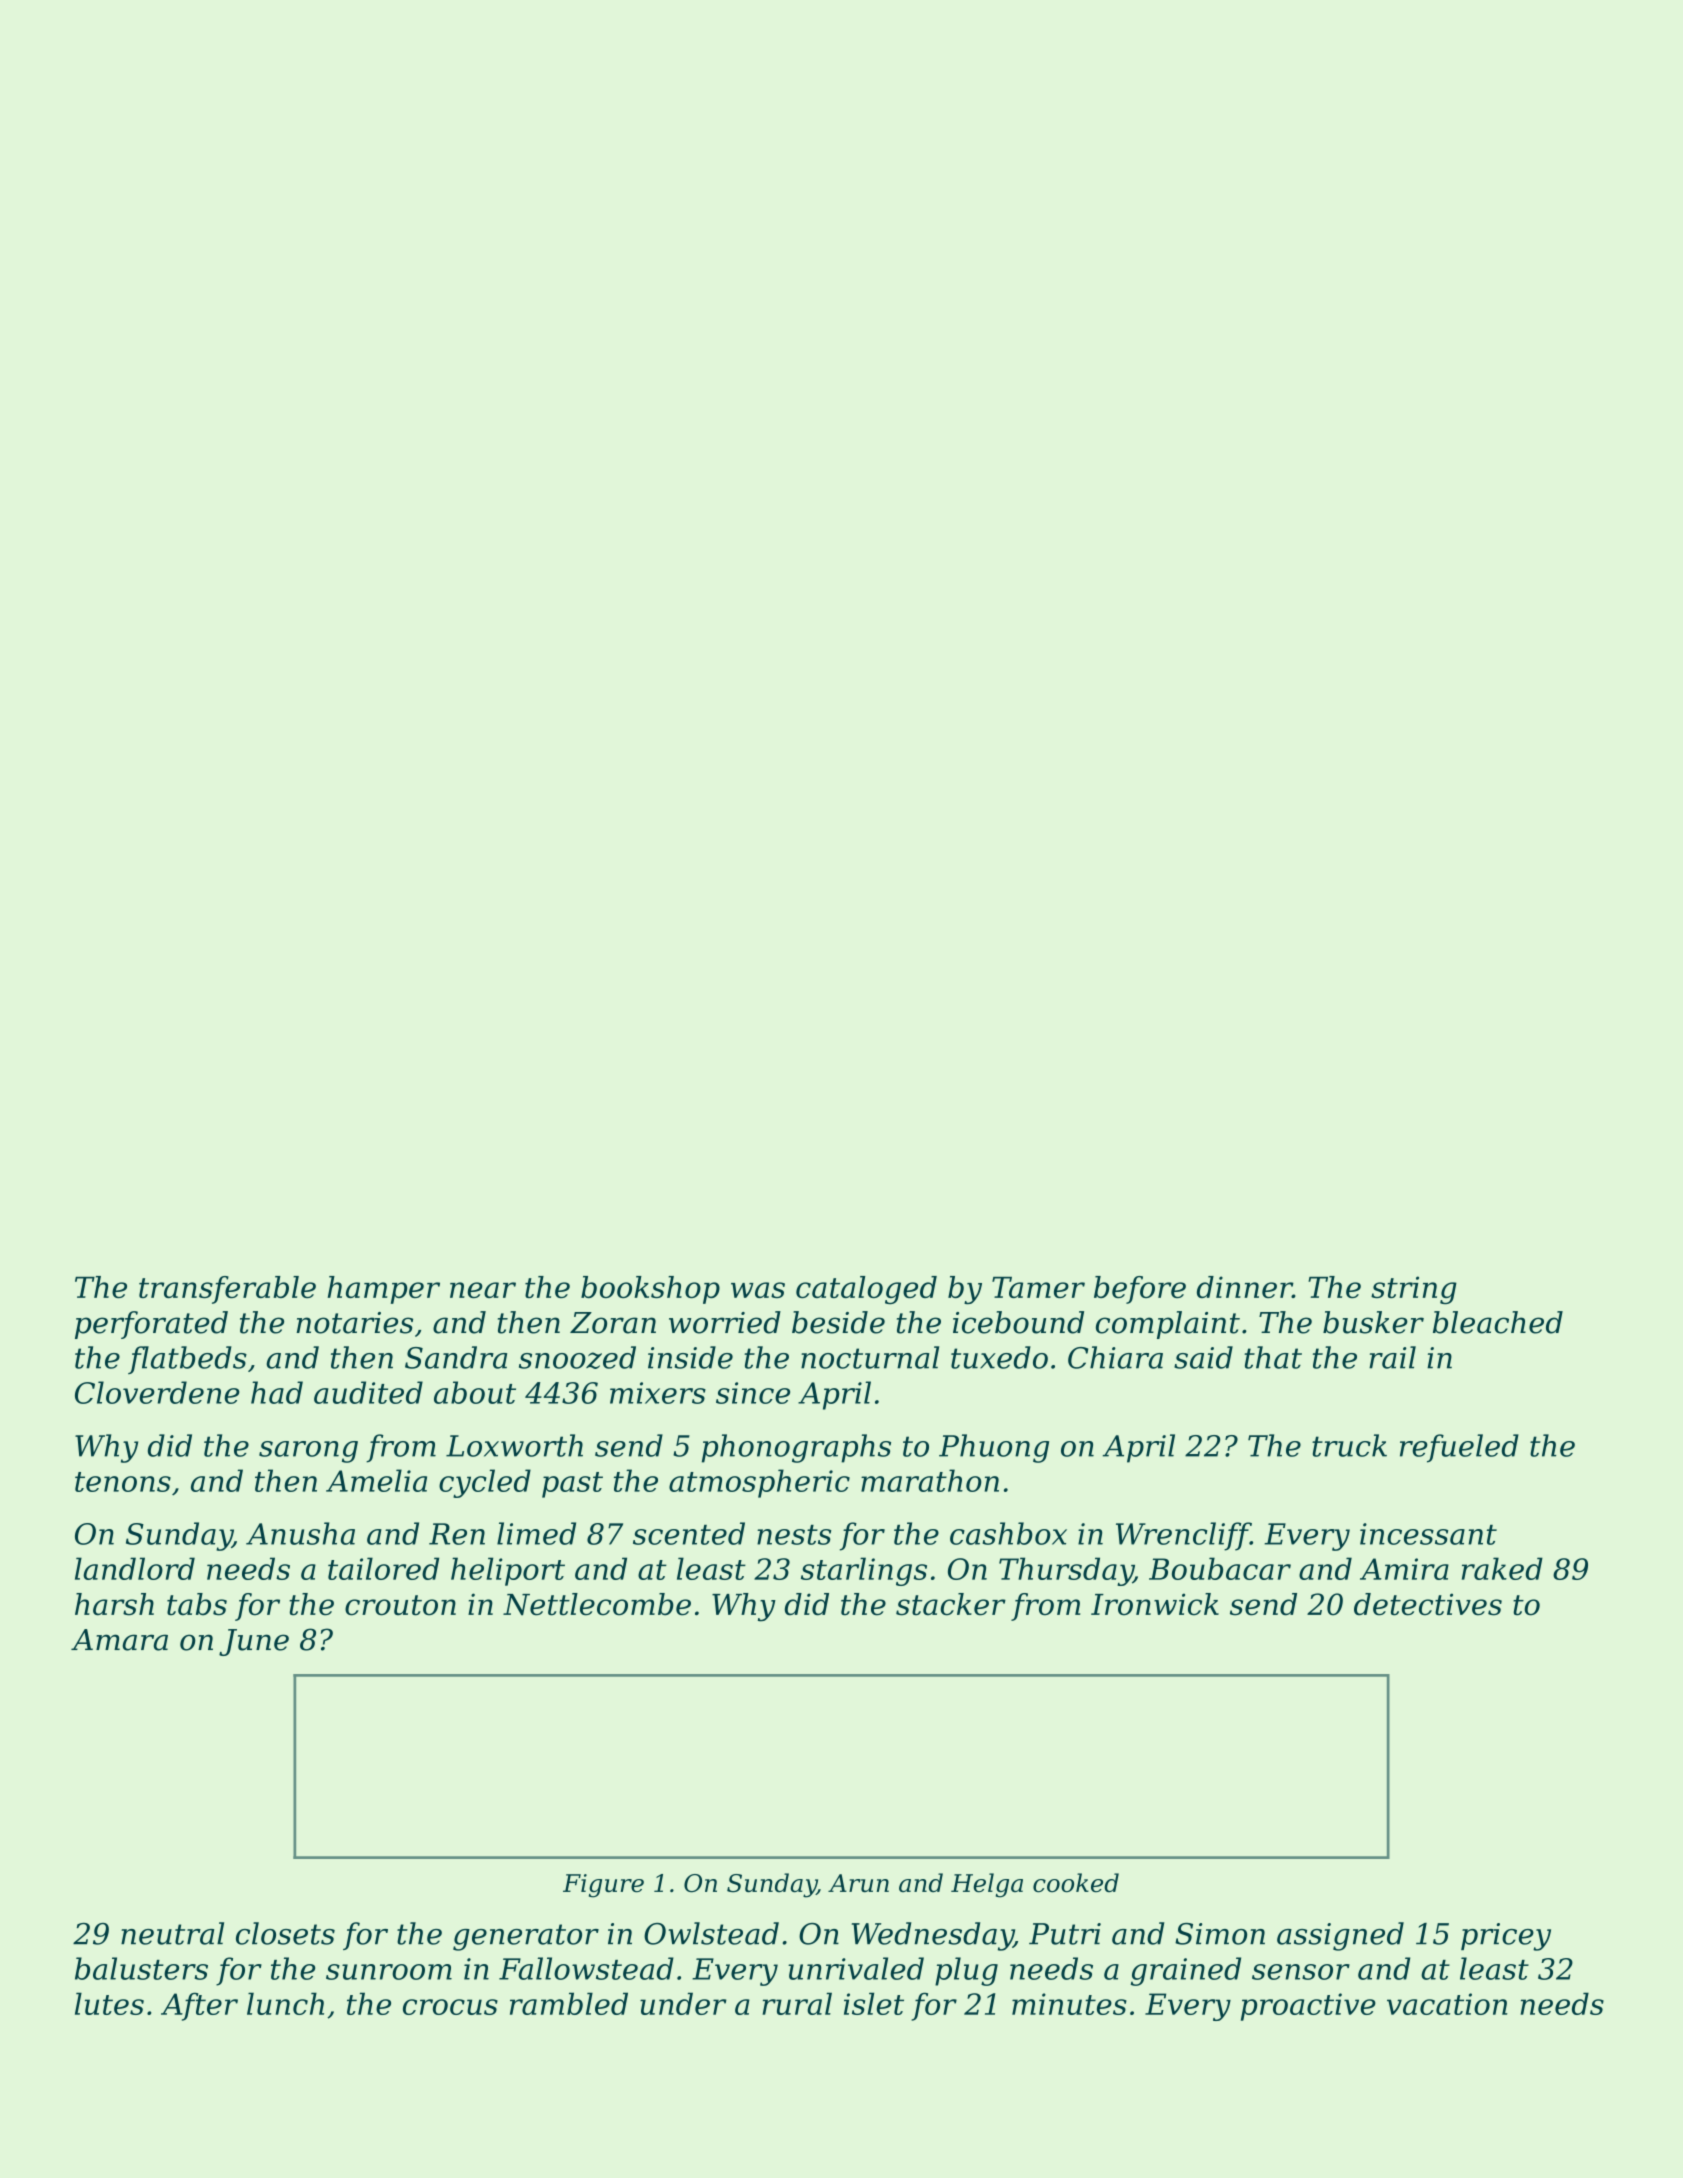 This screenshot has width=1683, height=2178. Describe the element at coordinates (109, 2003) in the screenshot. I see `lutes` at that location.
